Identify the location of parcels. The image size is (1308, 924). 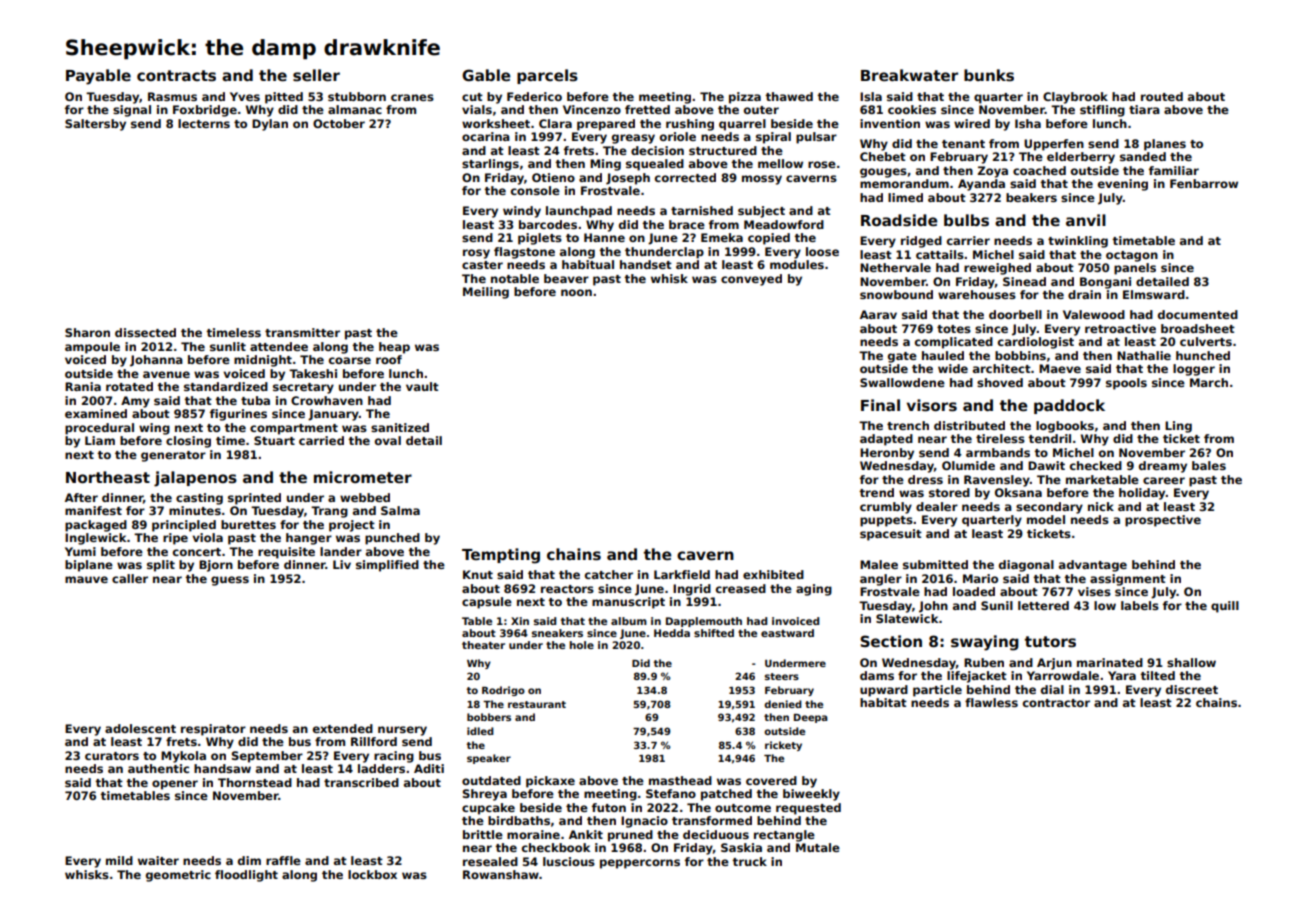
(547, 76).
